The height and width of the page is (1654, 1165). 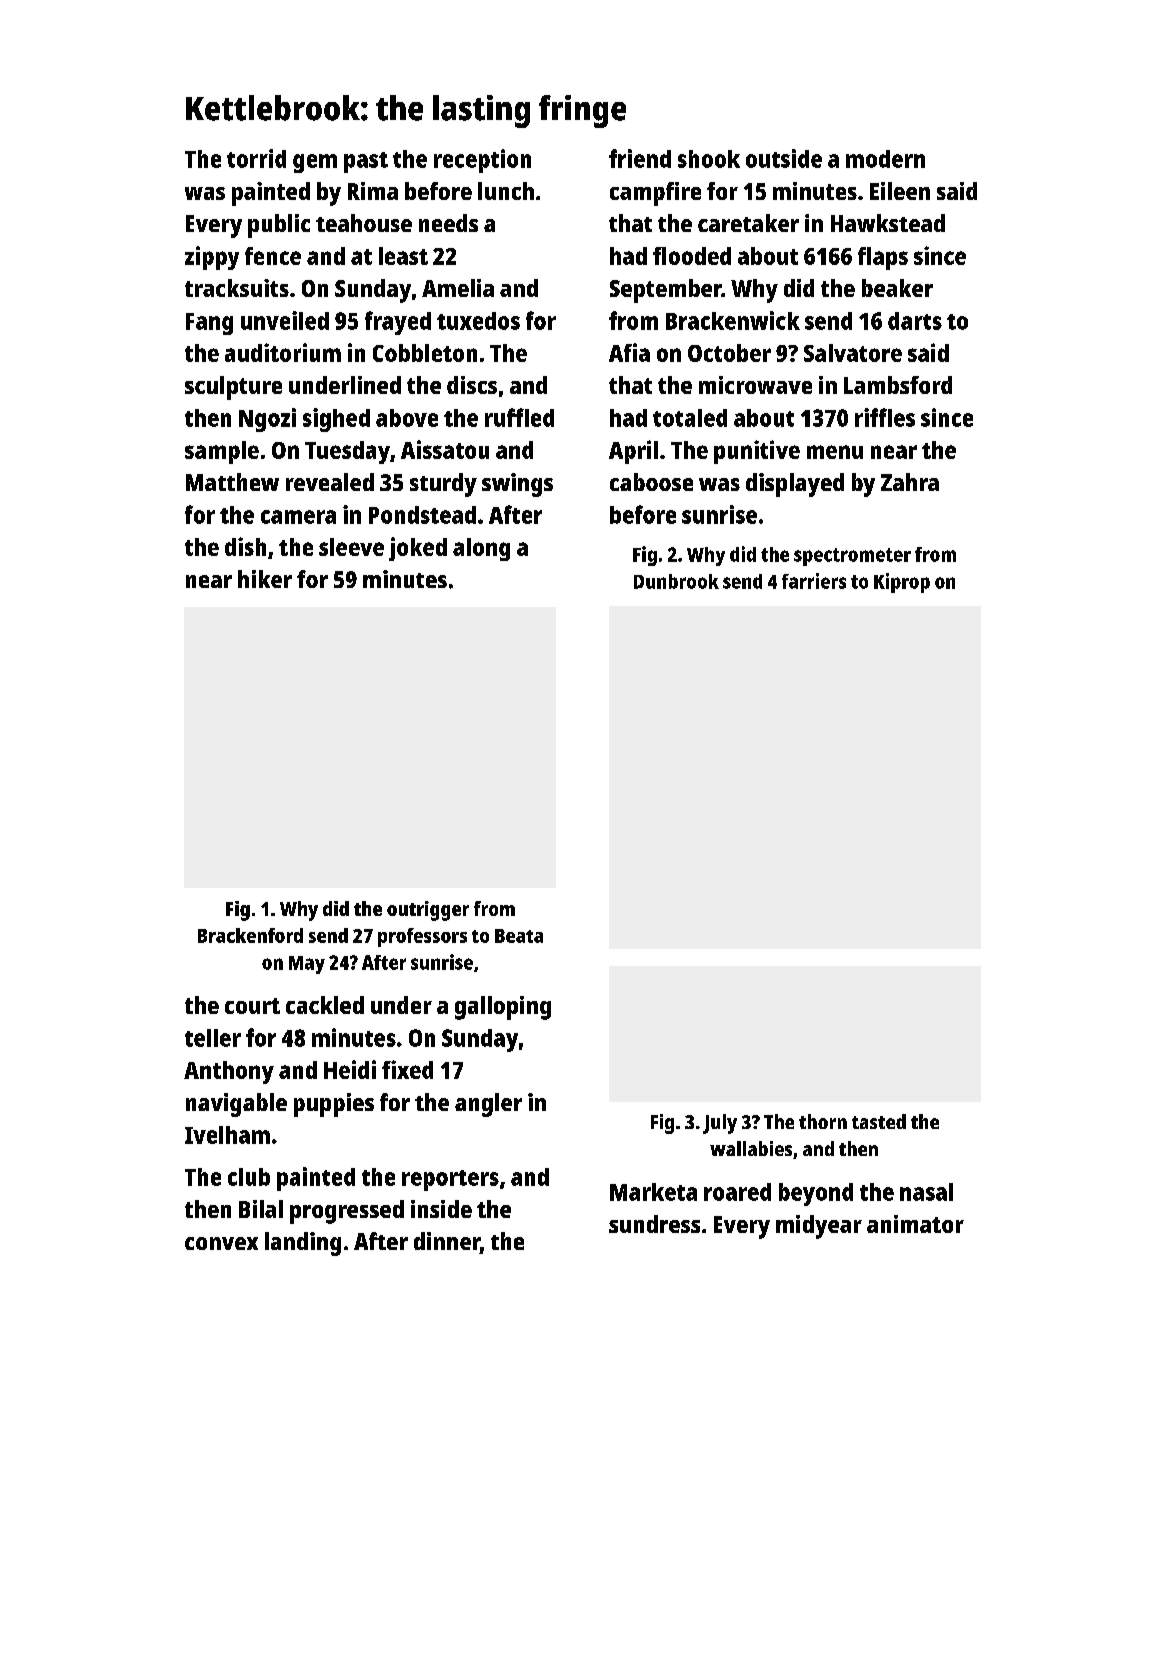 I want to click on Dunbrook, so click(x=676, y=581).
